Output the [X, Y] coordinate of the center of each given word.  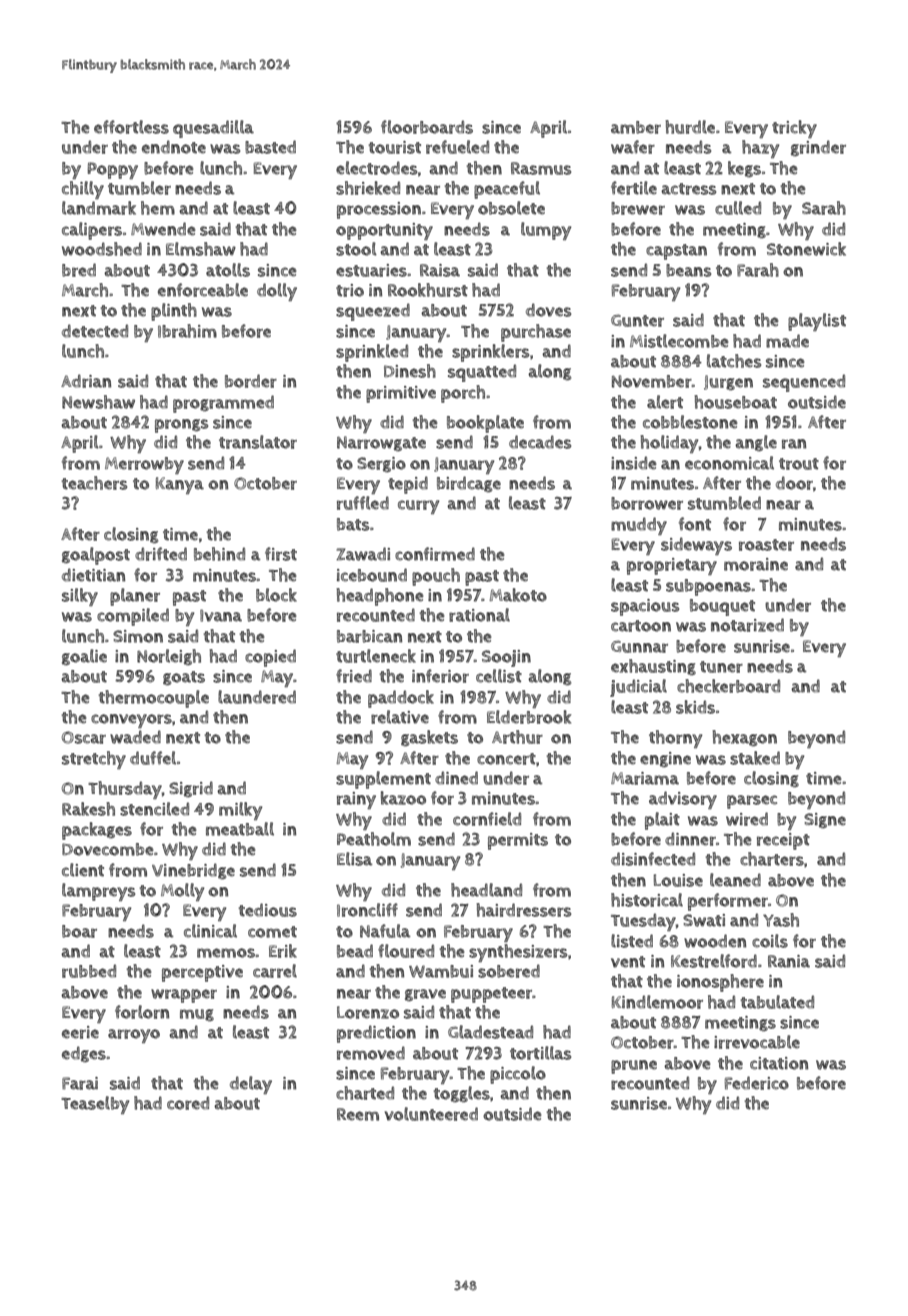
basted [270, 147]
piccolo [518, 1075]
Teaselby [95, 1105]
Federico [757, 1083]
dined [456, 778]
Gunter [637, 320]
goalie [84, 657]
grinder [818, 148]
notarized [747, 625]
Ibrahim [187, 331]
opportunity [384, 231]
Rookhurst [428, 290]
